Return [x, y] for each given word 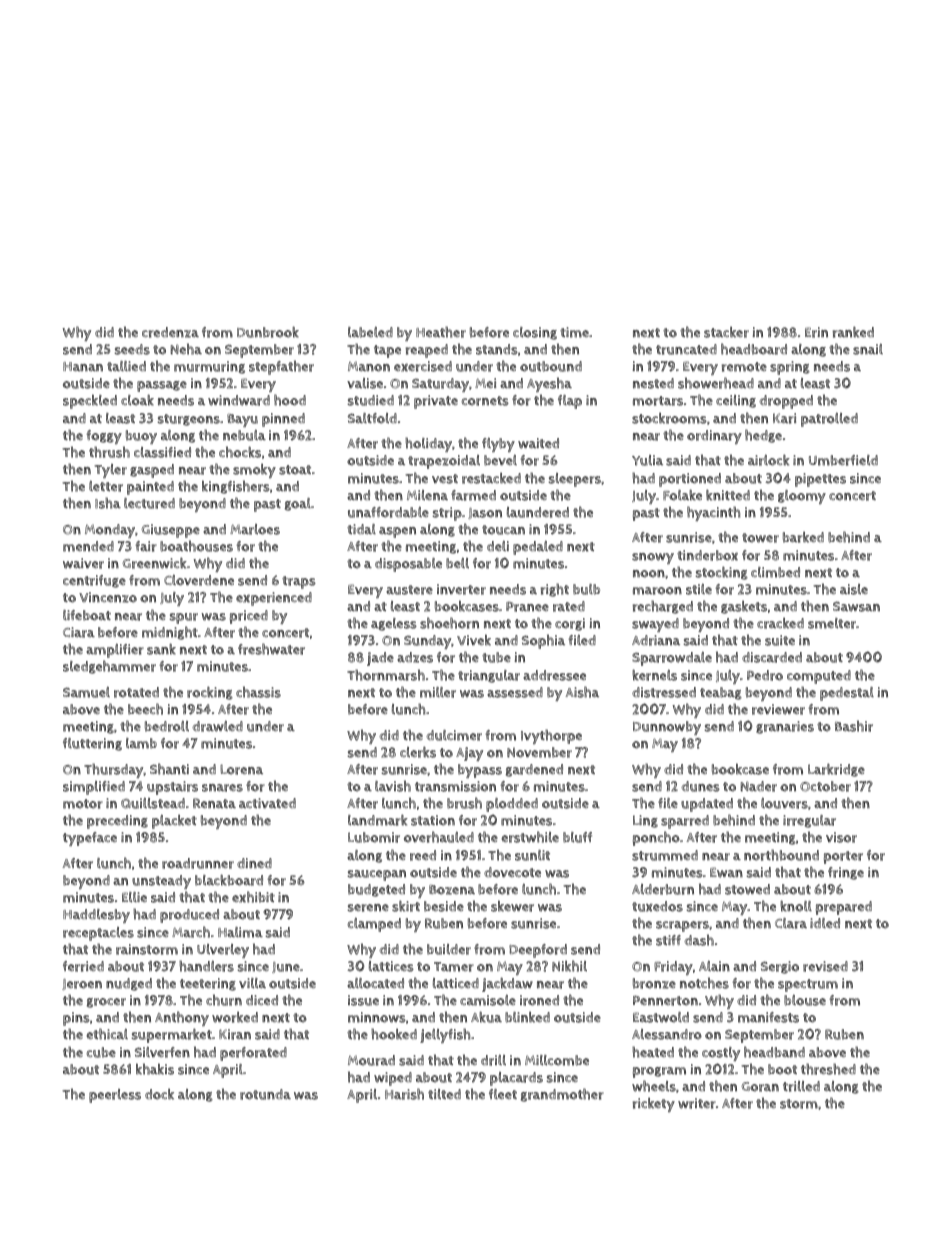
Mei [485, 383]
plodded [512, 805]
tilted [444, 1094]
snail [868, 349]
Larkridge [836, 770]
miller [438, 692]
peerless [115, 1096]
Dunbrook [268, 332]
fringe [846, 873]
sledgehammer [109, 667]
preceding [117, 822]
